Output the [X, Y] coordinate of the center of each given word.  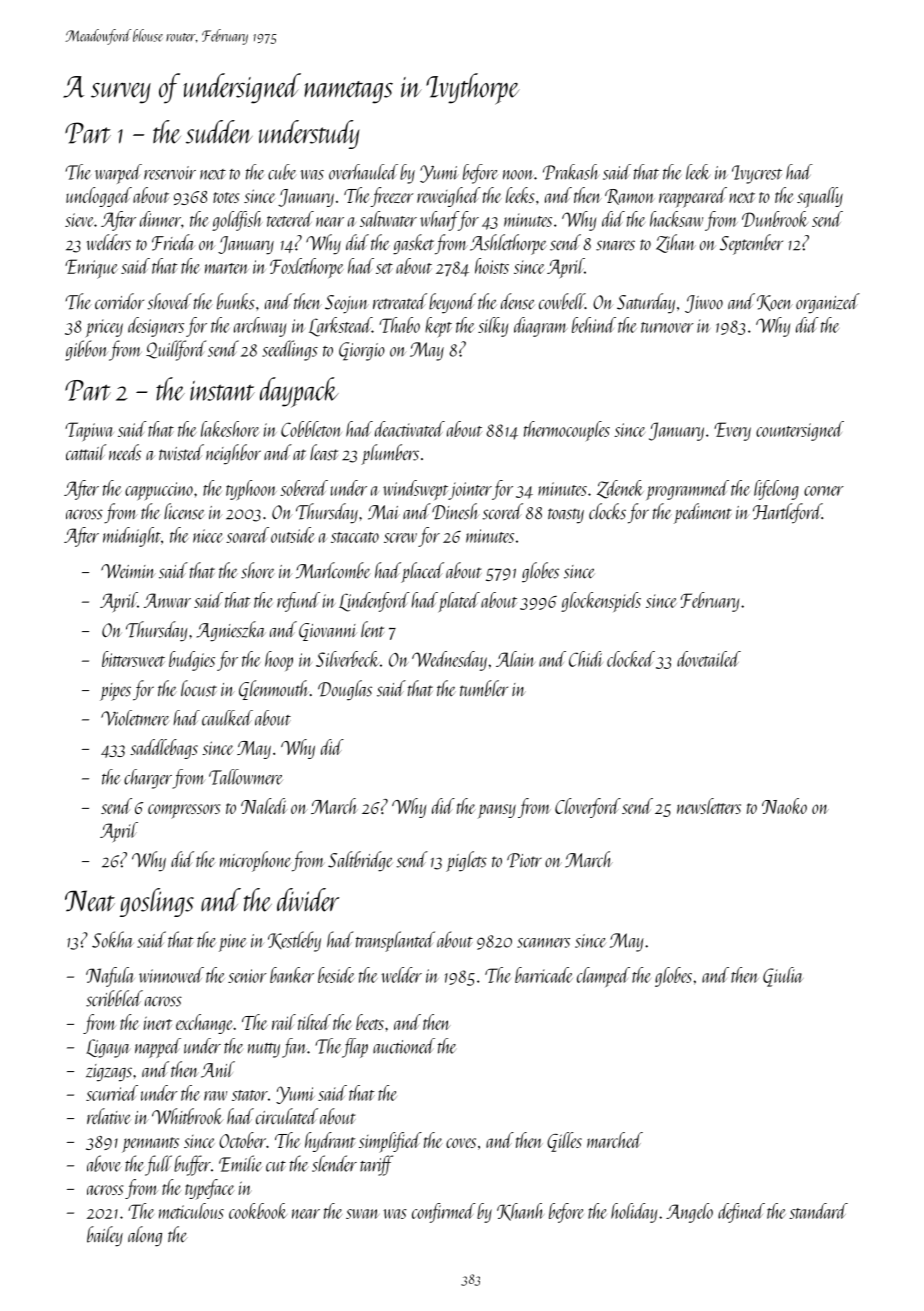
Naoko [784, 806]
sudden [219, 132]
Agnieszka [230, 631]
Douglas [345, 690]
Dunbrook [775, 219]
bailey [105, 1236]
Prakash [570, 172]
